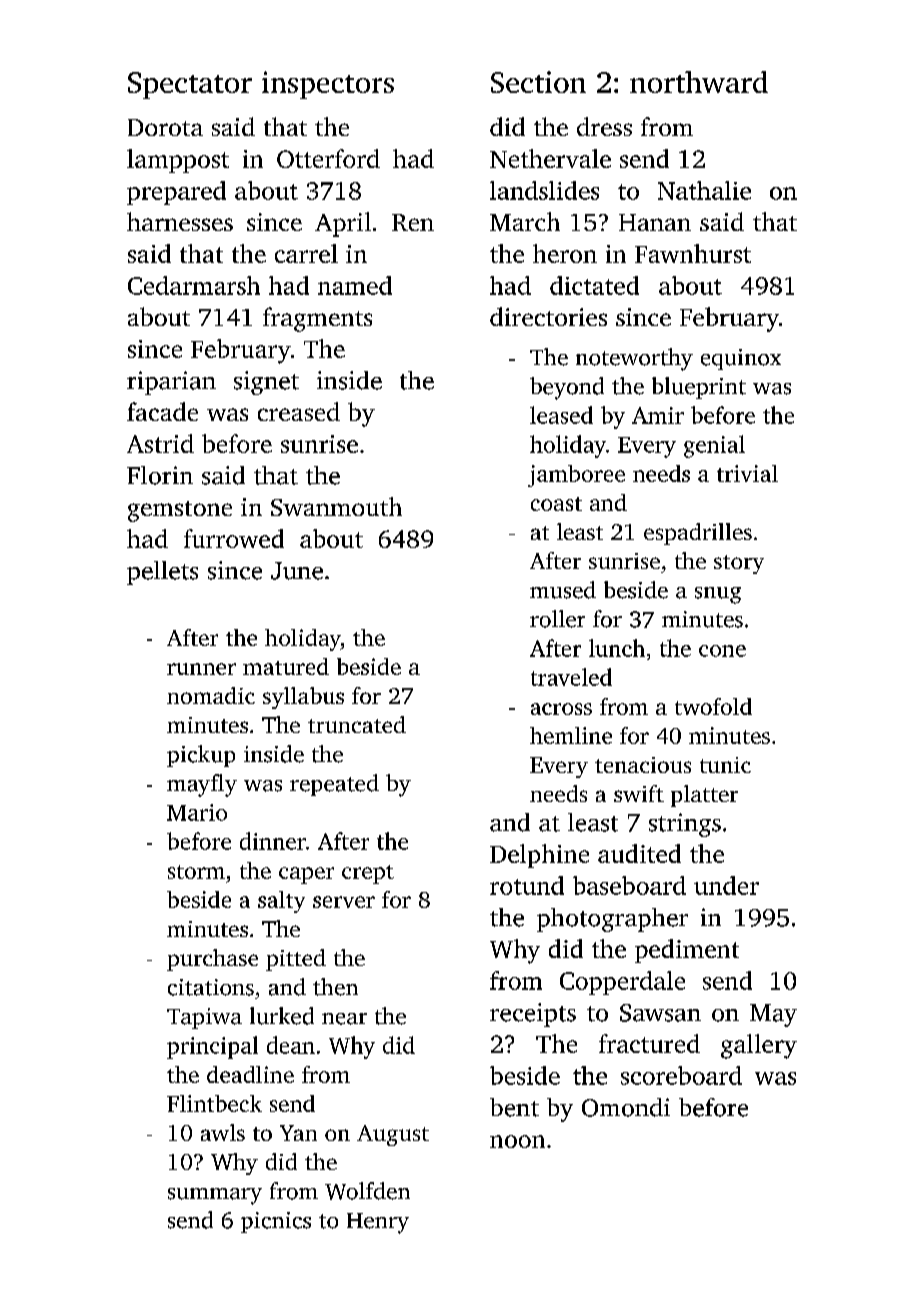 This image has width=924, height=1311. I want to click on landslides, so click(544, 190).
